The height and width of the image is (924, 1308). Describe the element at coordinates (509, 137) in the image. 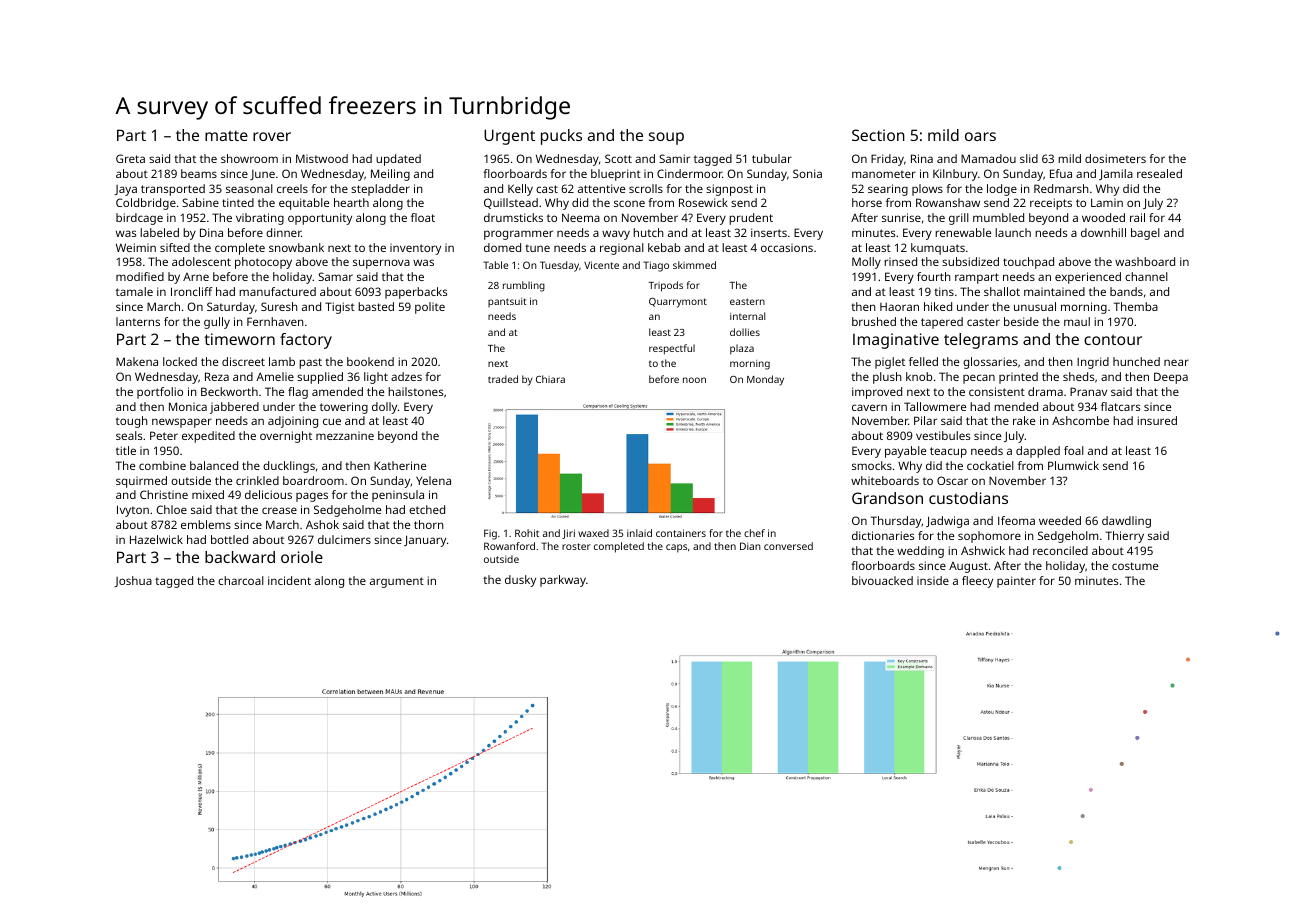

I see `Urgent` at that location.
